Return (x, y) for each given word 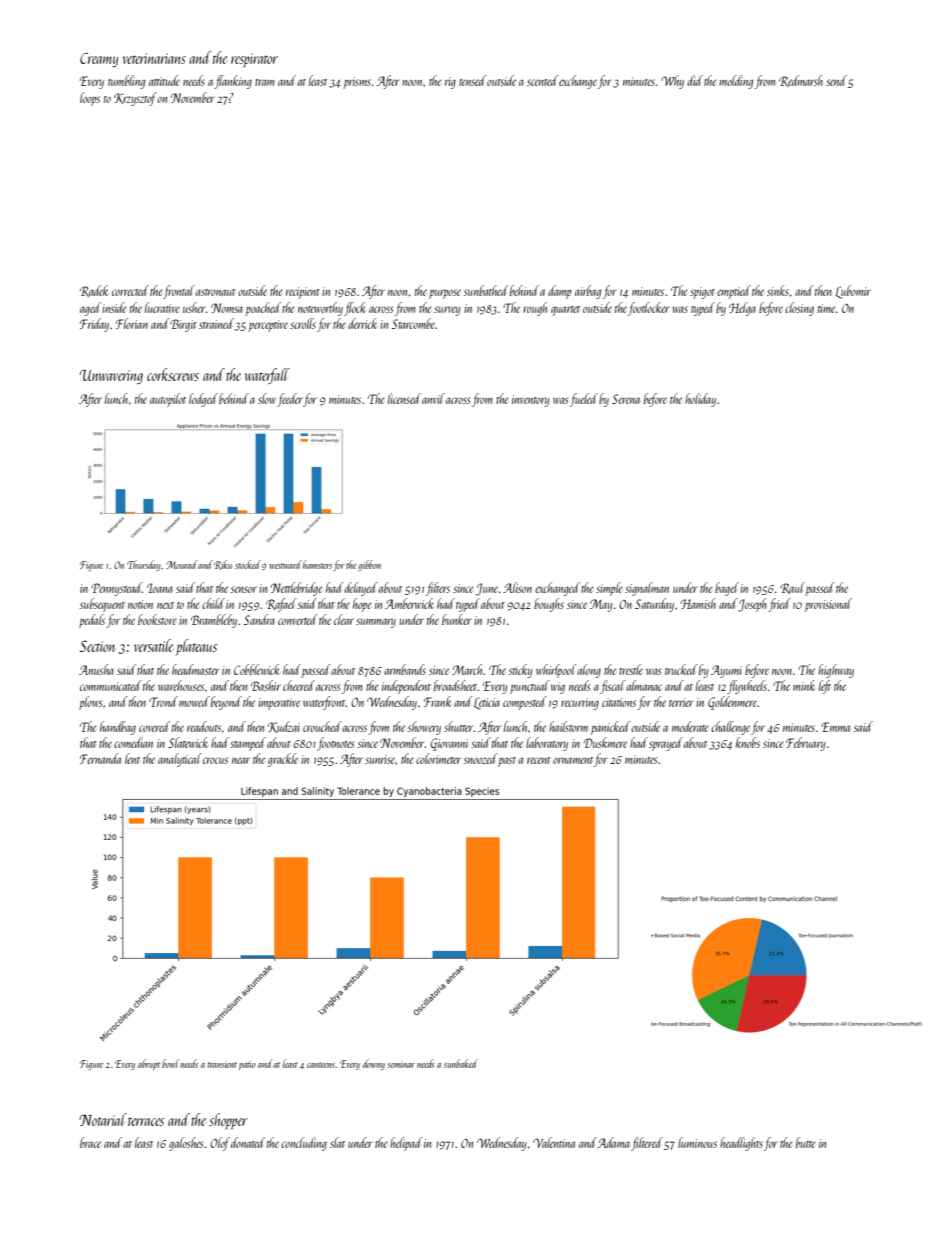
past (507, 762)
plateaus (196, 647)
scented (542, 80)
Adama (613, 1142)
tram (264, 82)
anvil (433, 398)
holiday (700, 400)
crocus (215, 760)
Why (672, 82)
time (826, 308)
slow (267, 398)
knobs (748, 742)
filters (438, 589)
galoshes (186, 1144)
